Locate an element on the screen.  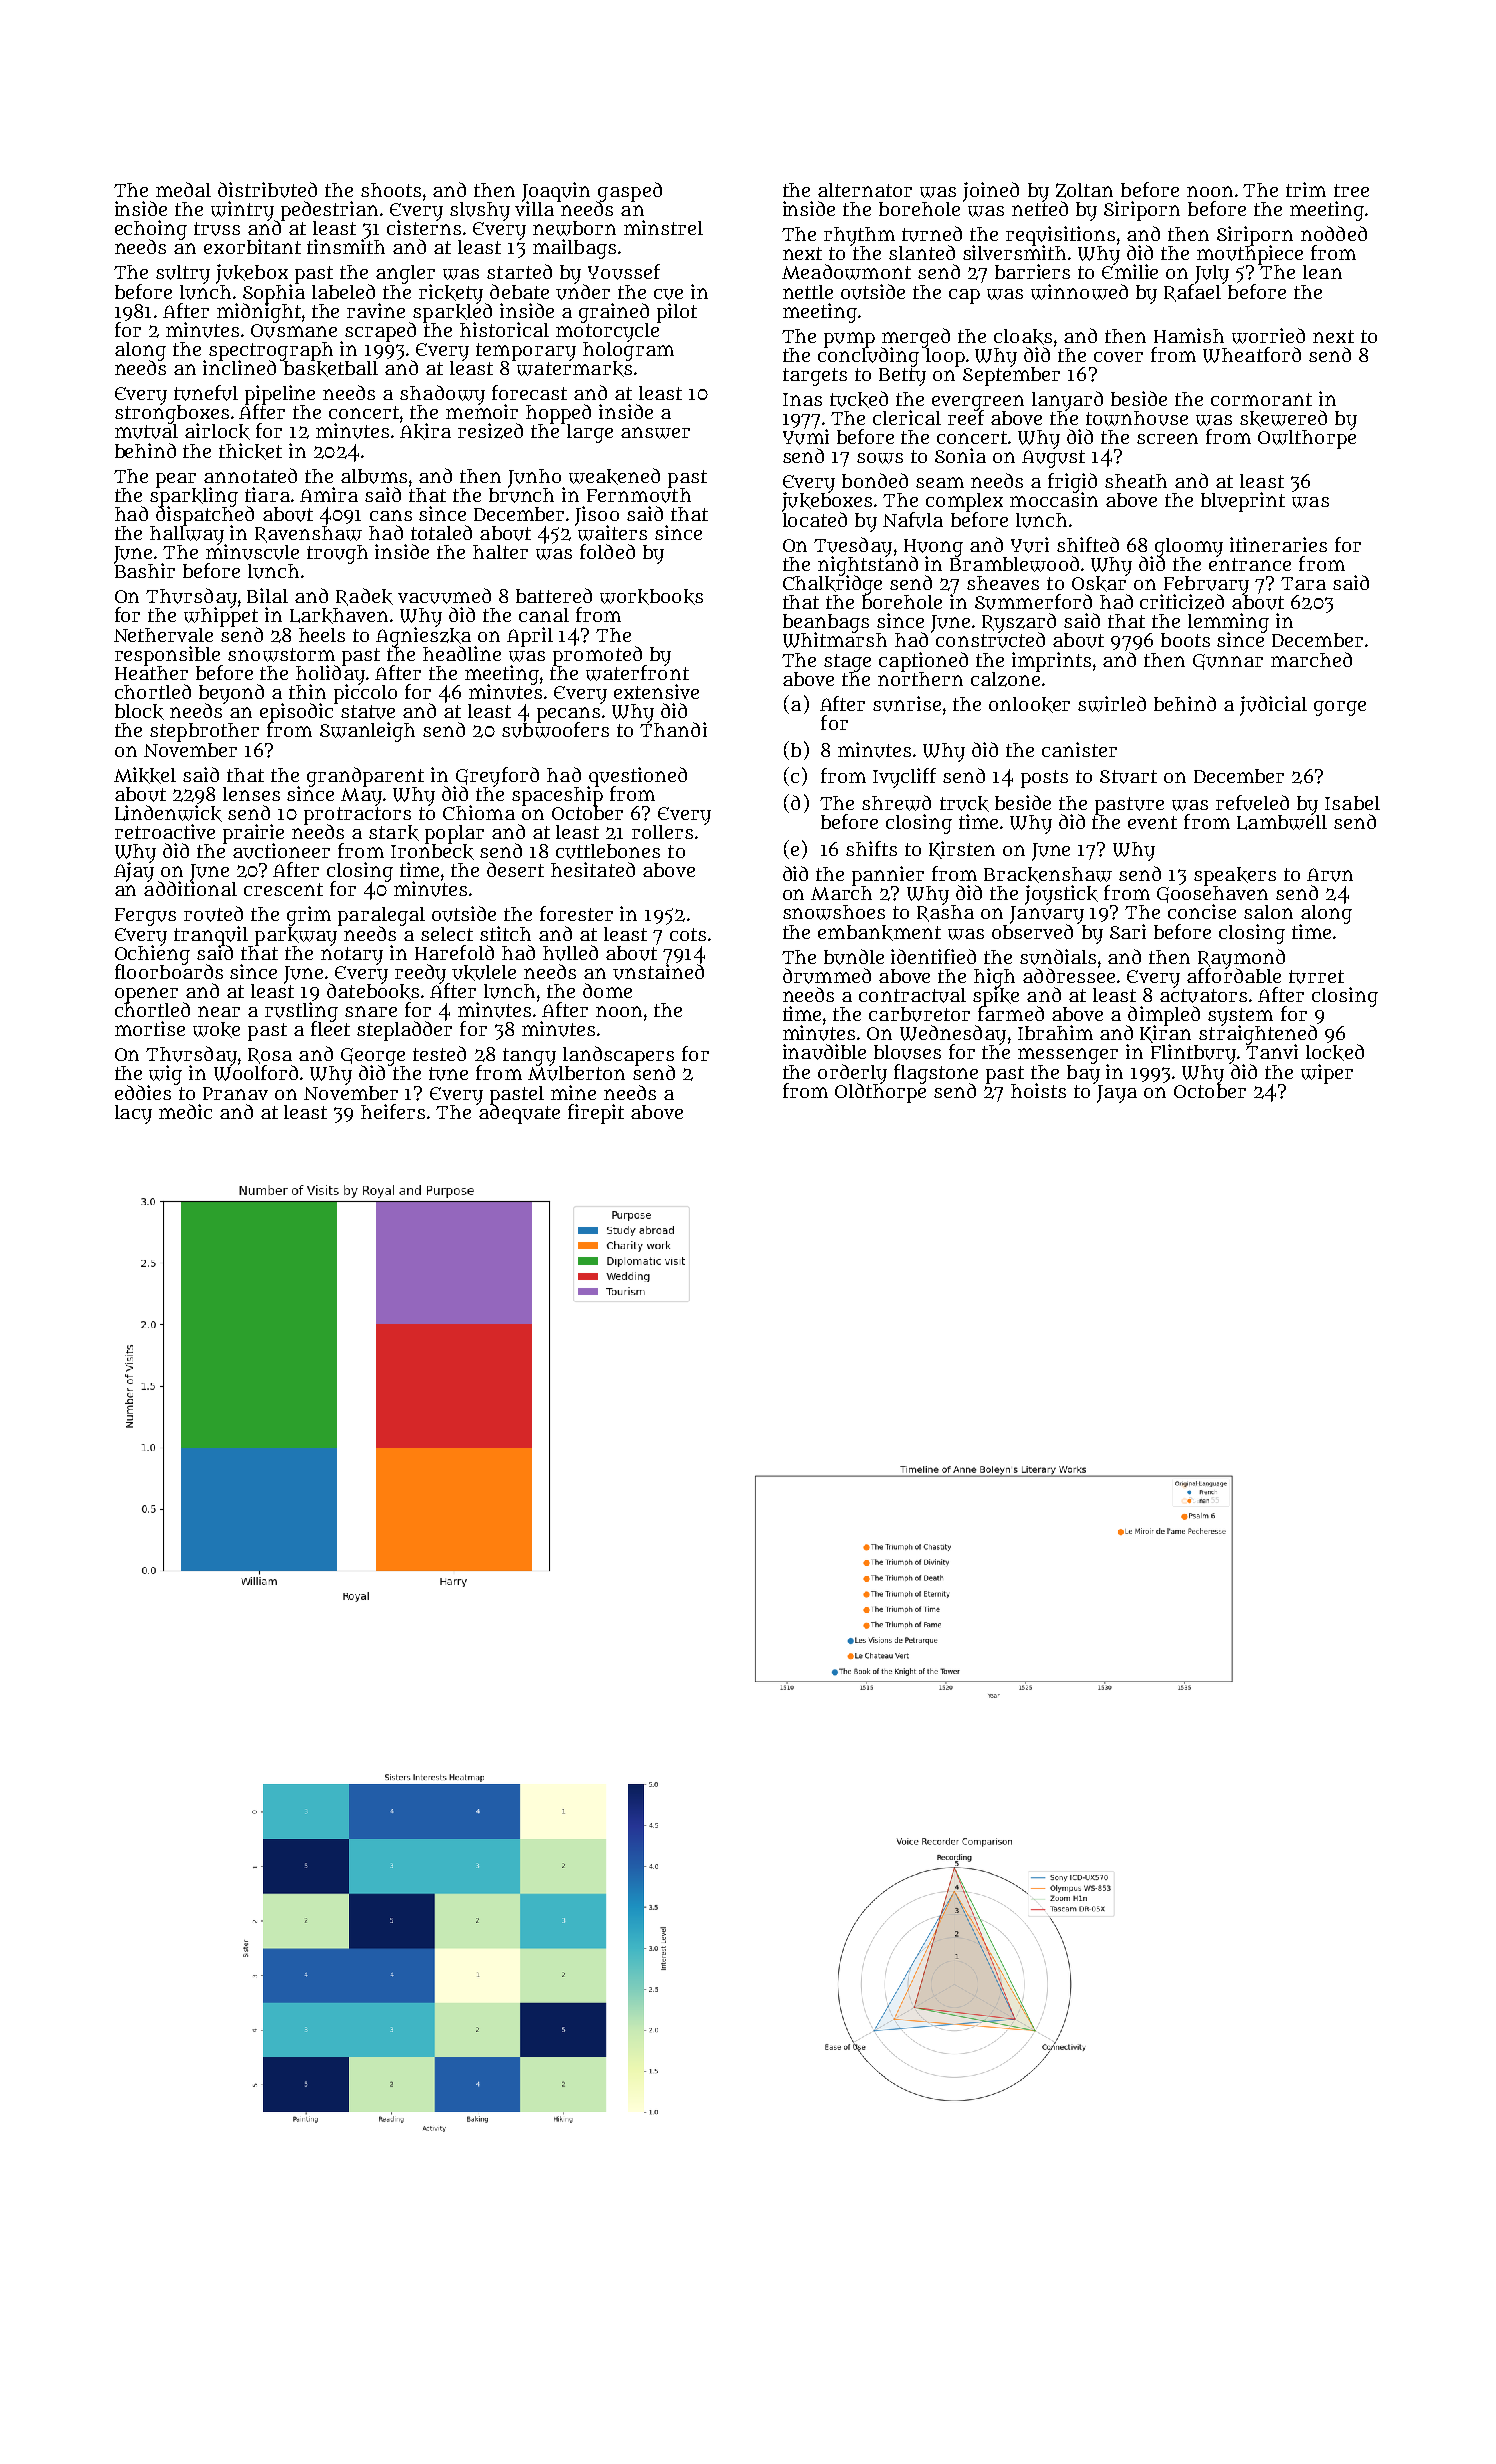
Oldthorpe is located at coordinates (880, 1093).
